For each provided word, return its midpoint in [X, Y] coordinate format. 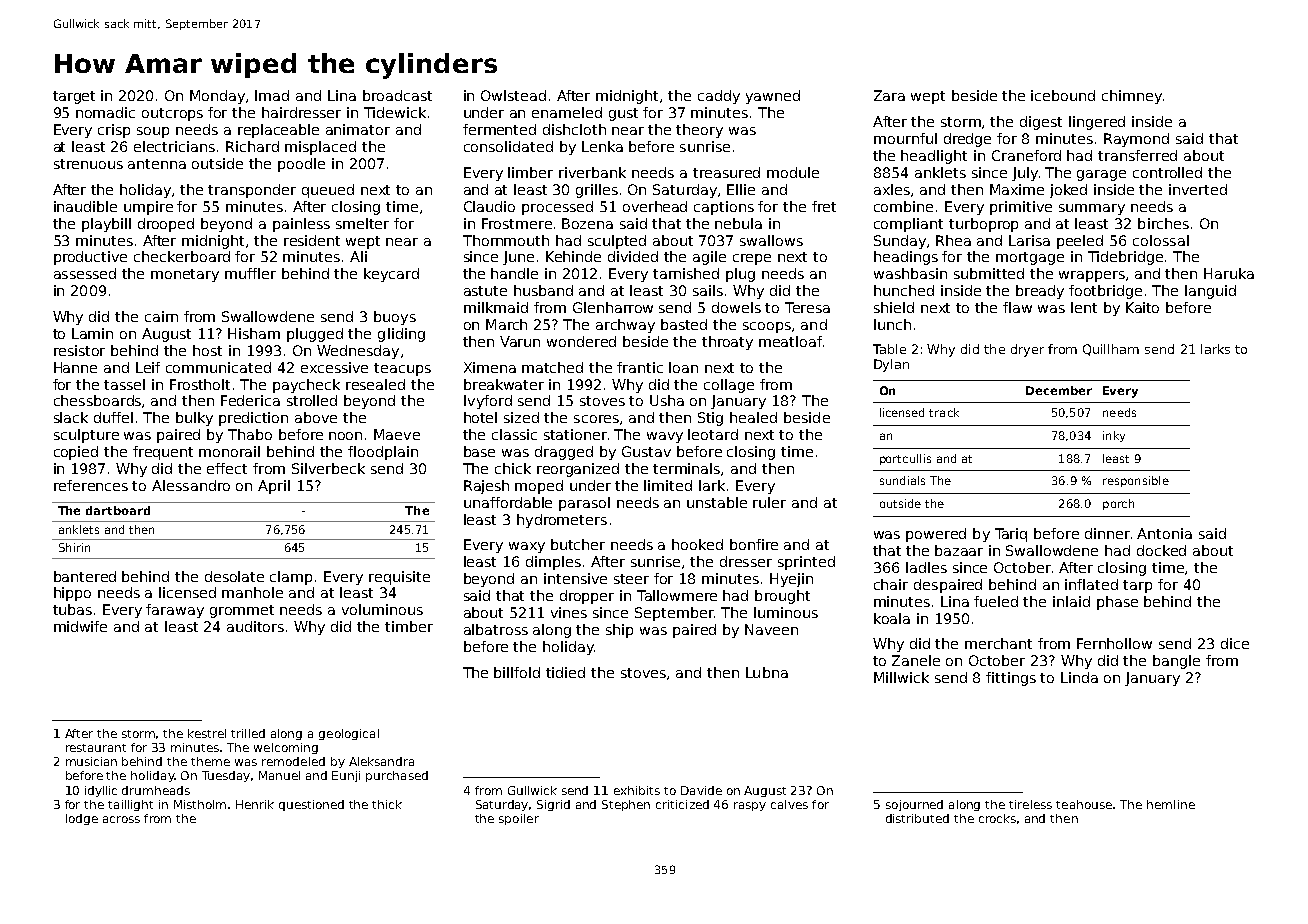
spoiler [519, 819]
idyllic [101, 791]
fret [824, 206]
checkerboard [182, 256]
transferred [1137, 155]
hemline [1171, 804]
